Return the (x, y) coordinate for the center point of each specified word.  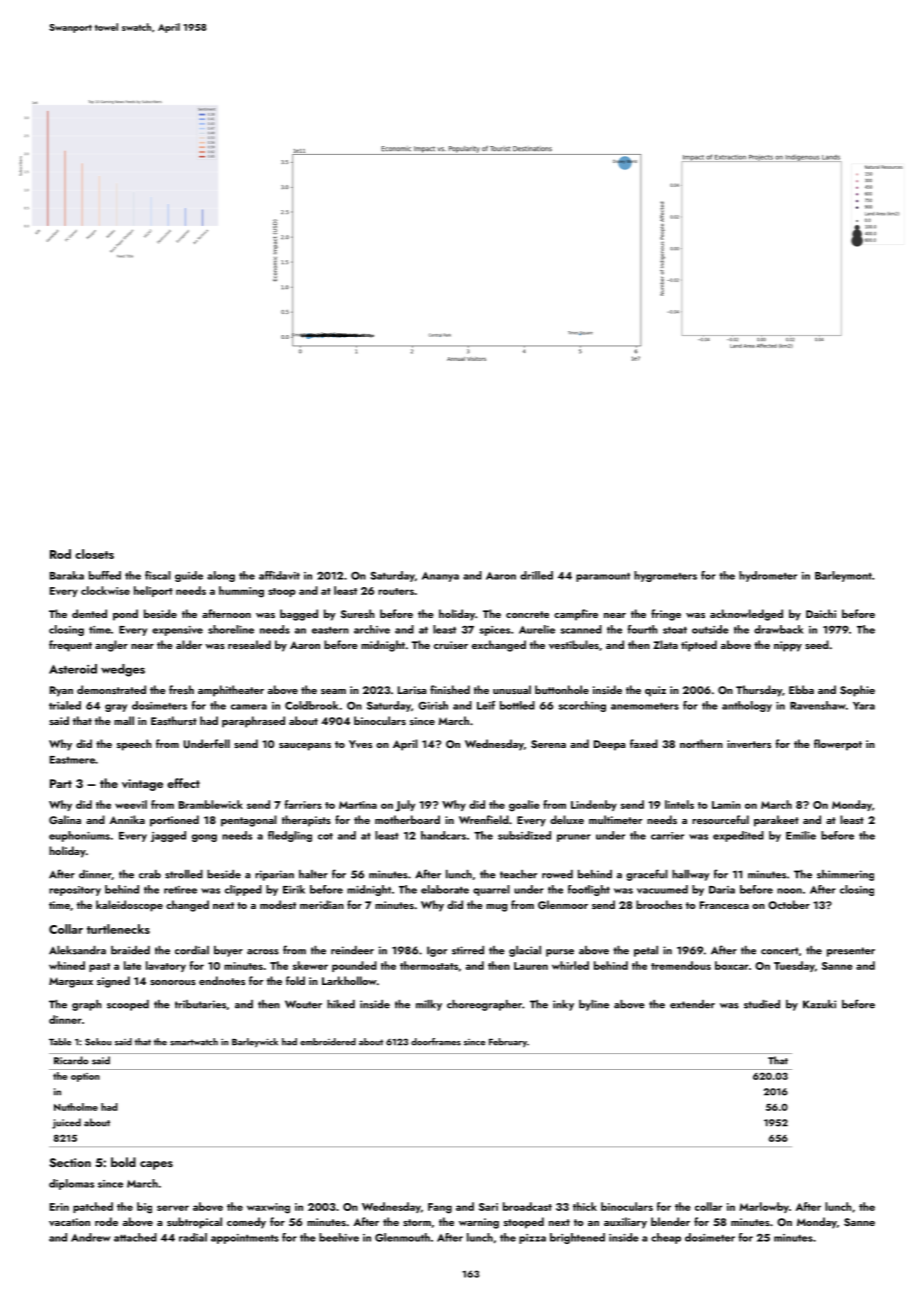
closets (94, 554)
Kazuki (819, 1004)
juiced (66, 1123)
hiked (341, 1004)
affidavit (279, 575)
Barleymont (843, 576)
